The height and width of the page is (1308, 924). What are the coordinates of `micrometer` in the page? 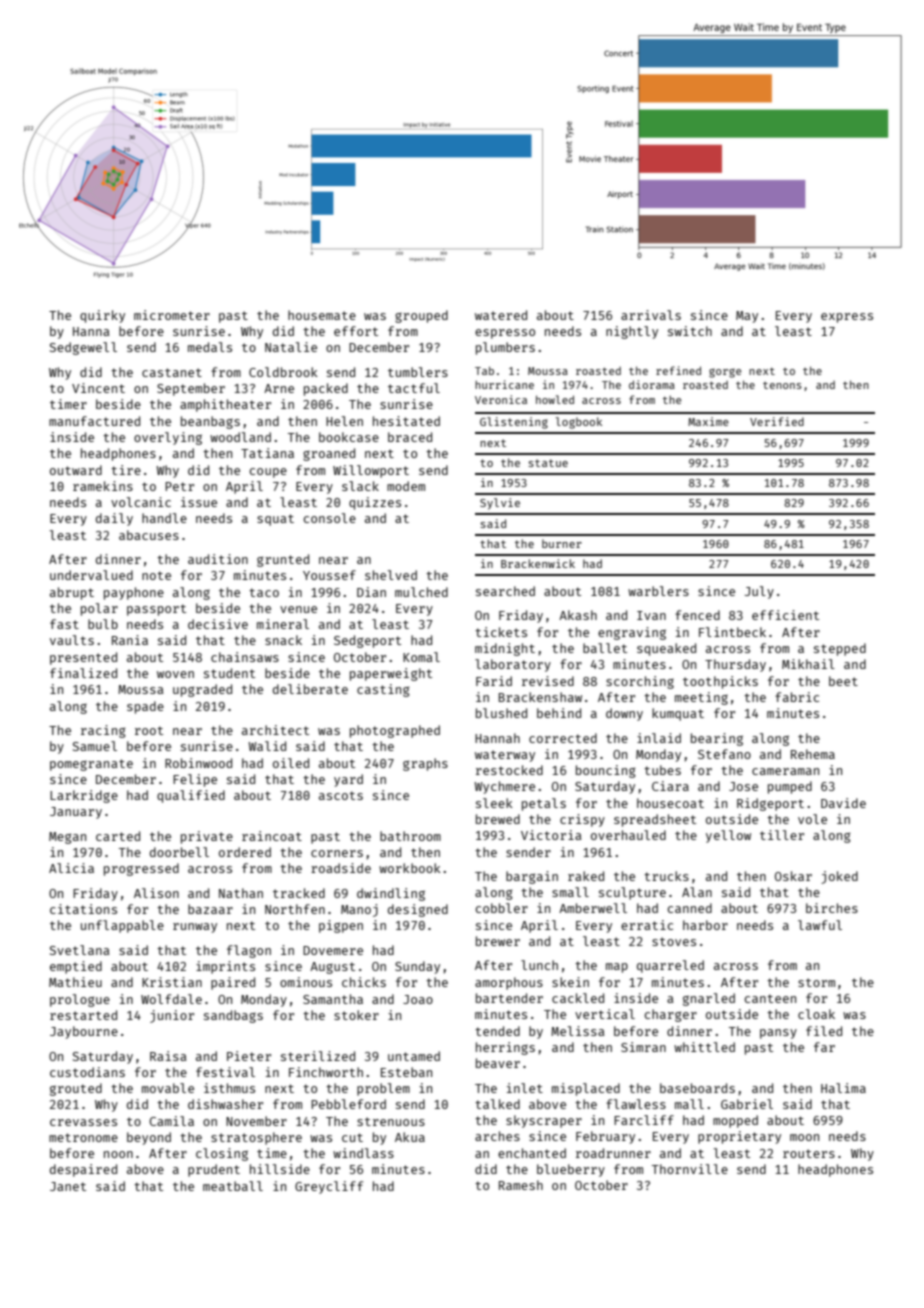 It's located at (172, 315).
